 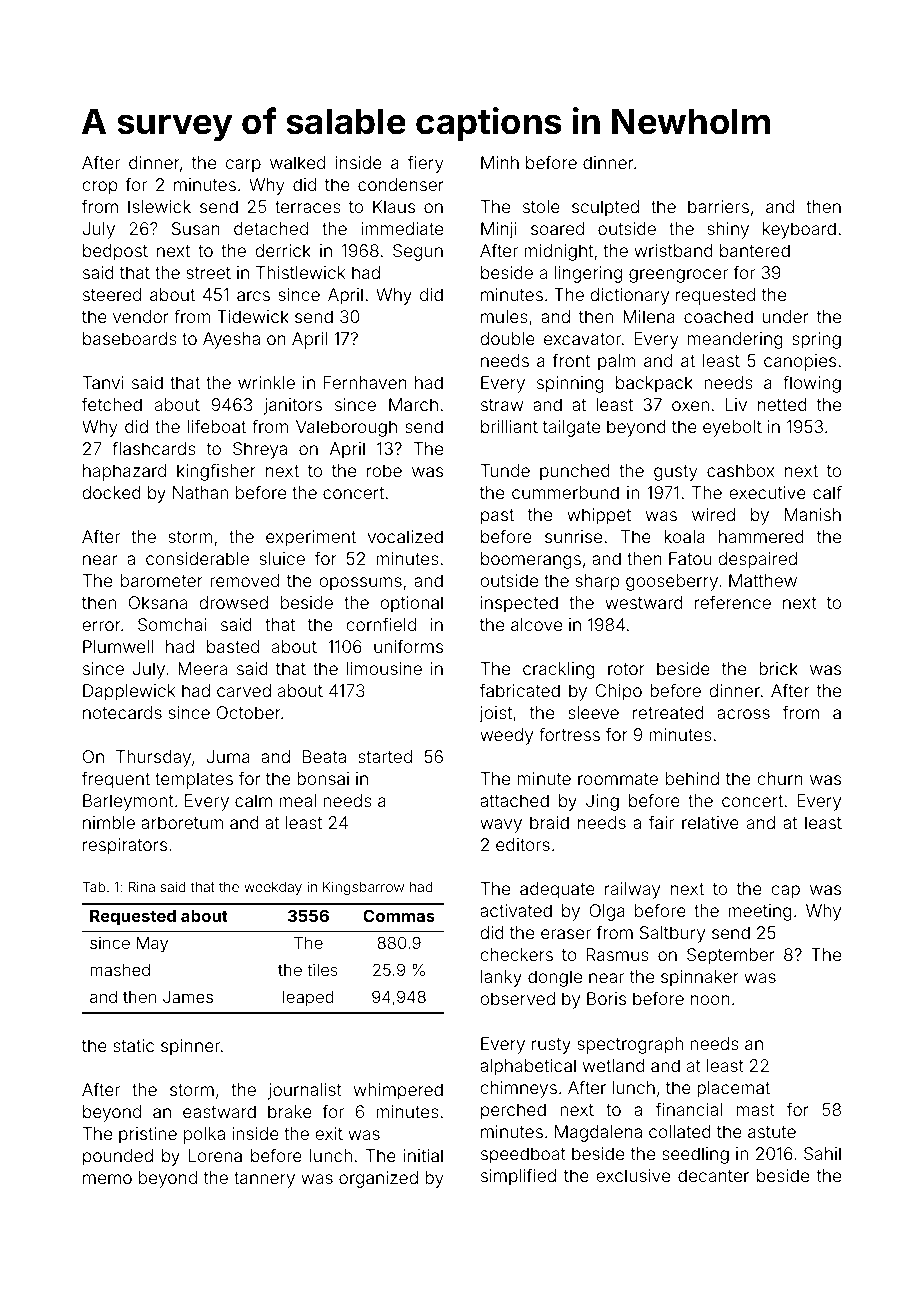 I want to click on Thistlewick, so click(x=300, y=272).
